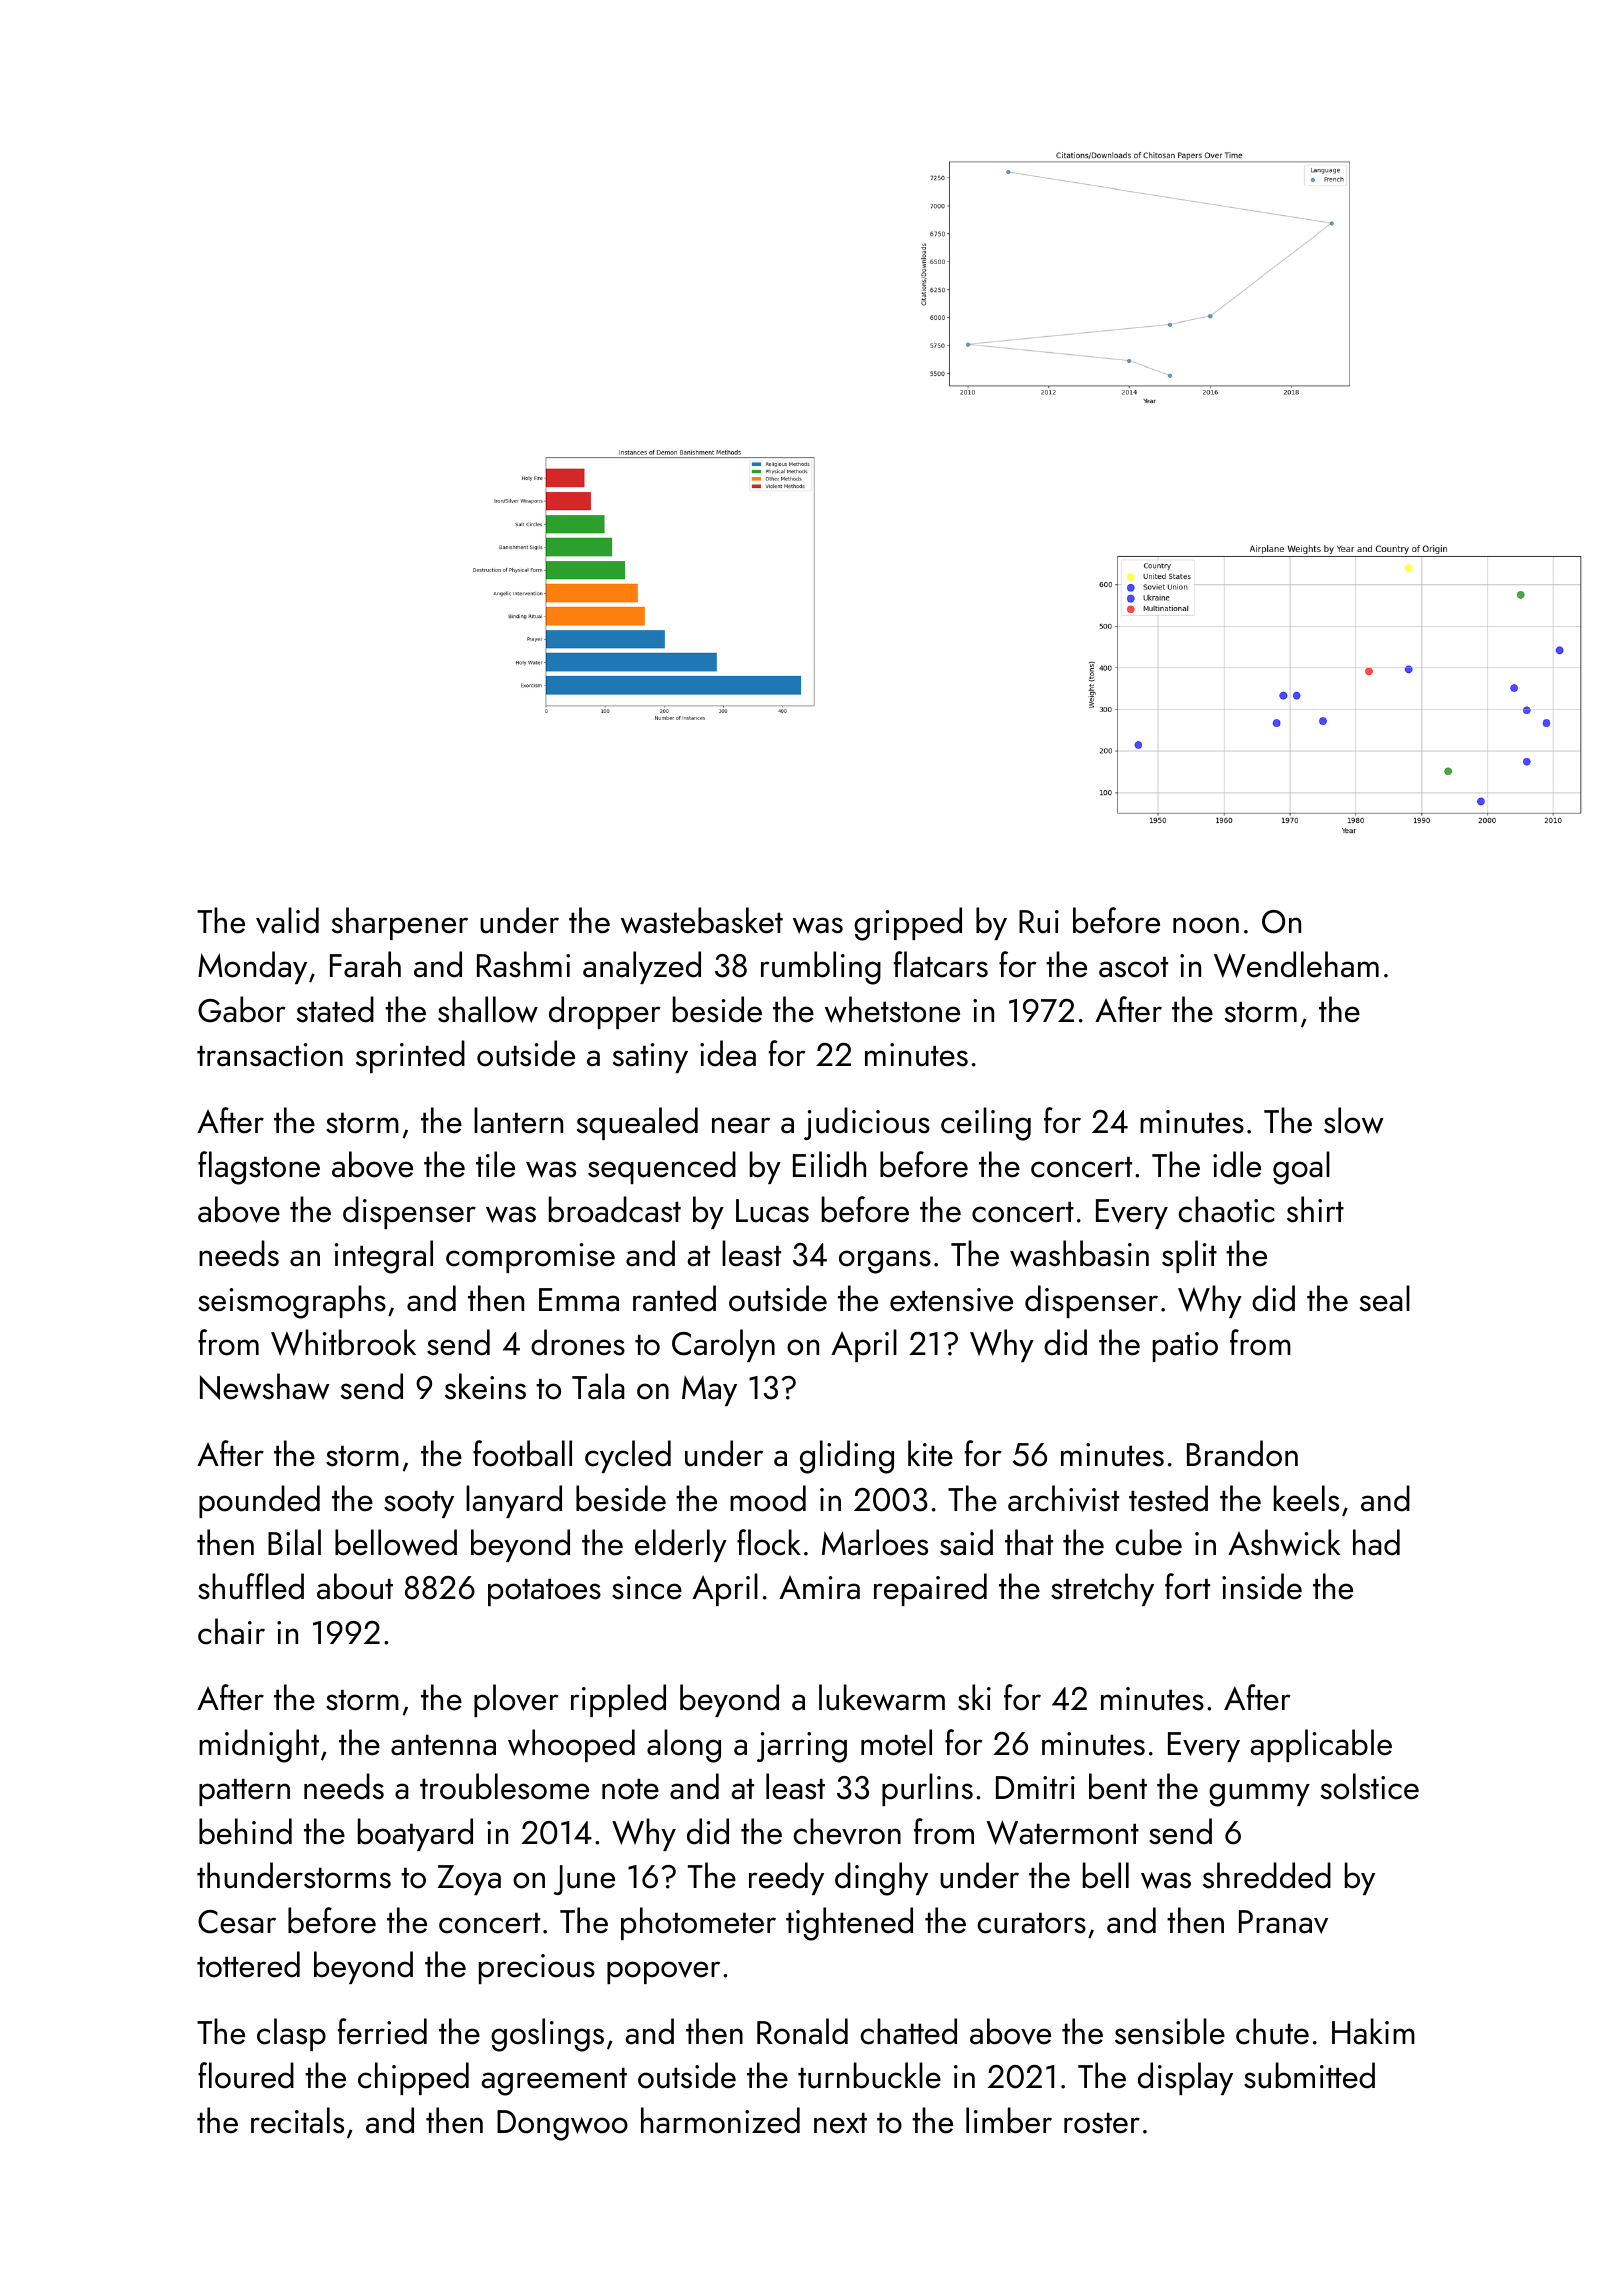 The image size is (1620, 2292). What do you see at coordinates (1376, 1542) in the screenshot?
I see `had` at bounding box center [1376, 1542].
